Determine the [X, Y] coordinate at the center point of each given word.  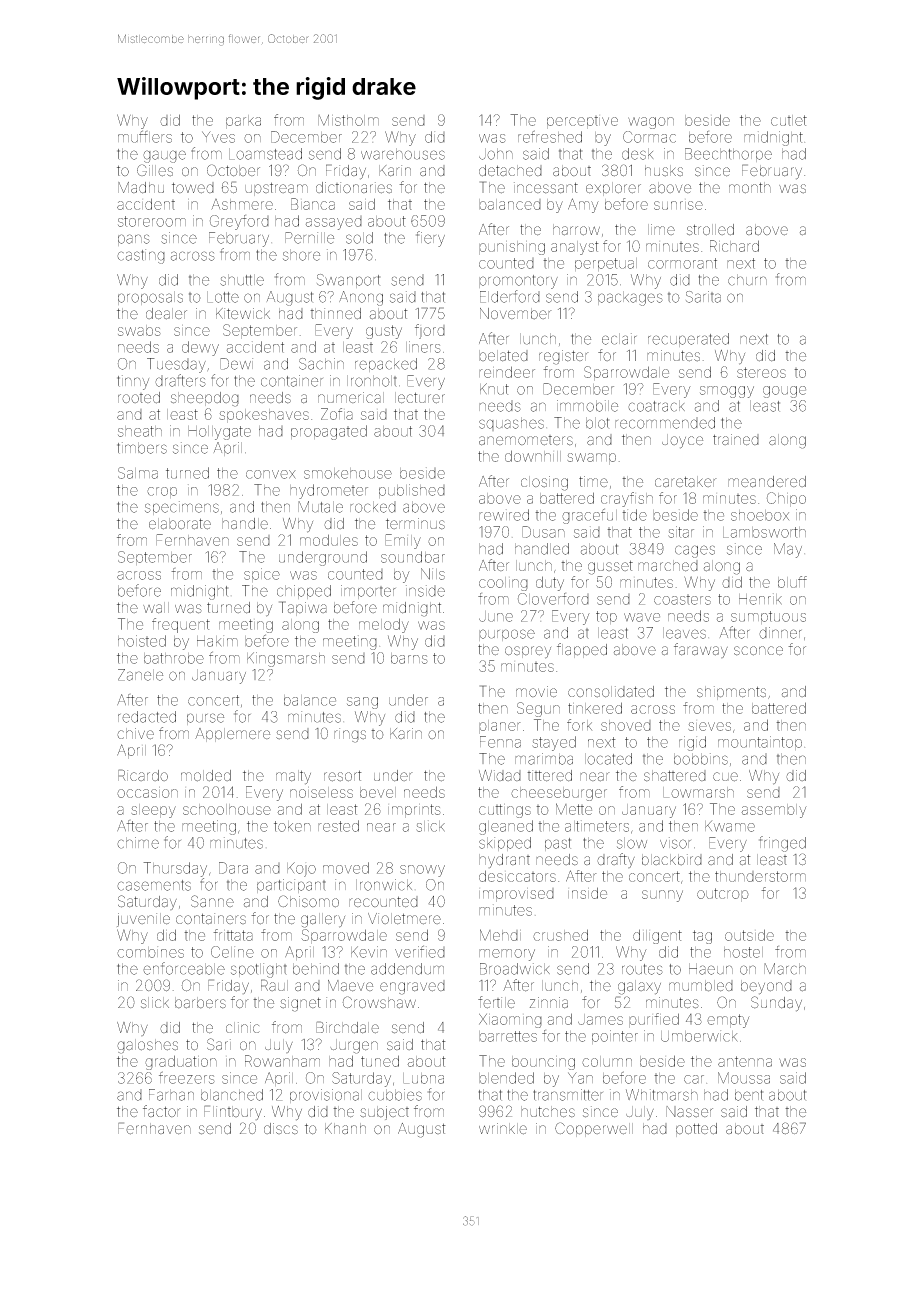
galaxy [639, 987]
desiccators [517, 876]
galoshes [147, 1046]
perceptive [582, 122]
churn [747, 280]
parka [243, 122]
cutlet [789, 120]
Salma [138, 473]
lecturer [420, 398]
